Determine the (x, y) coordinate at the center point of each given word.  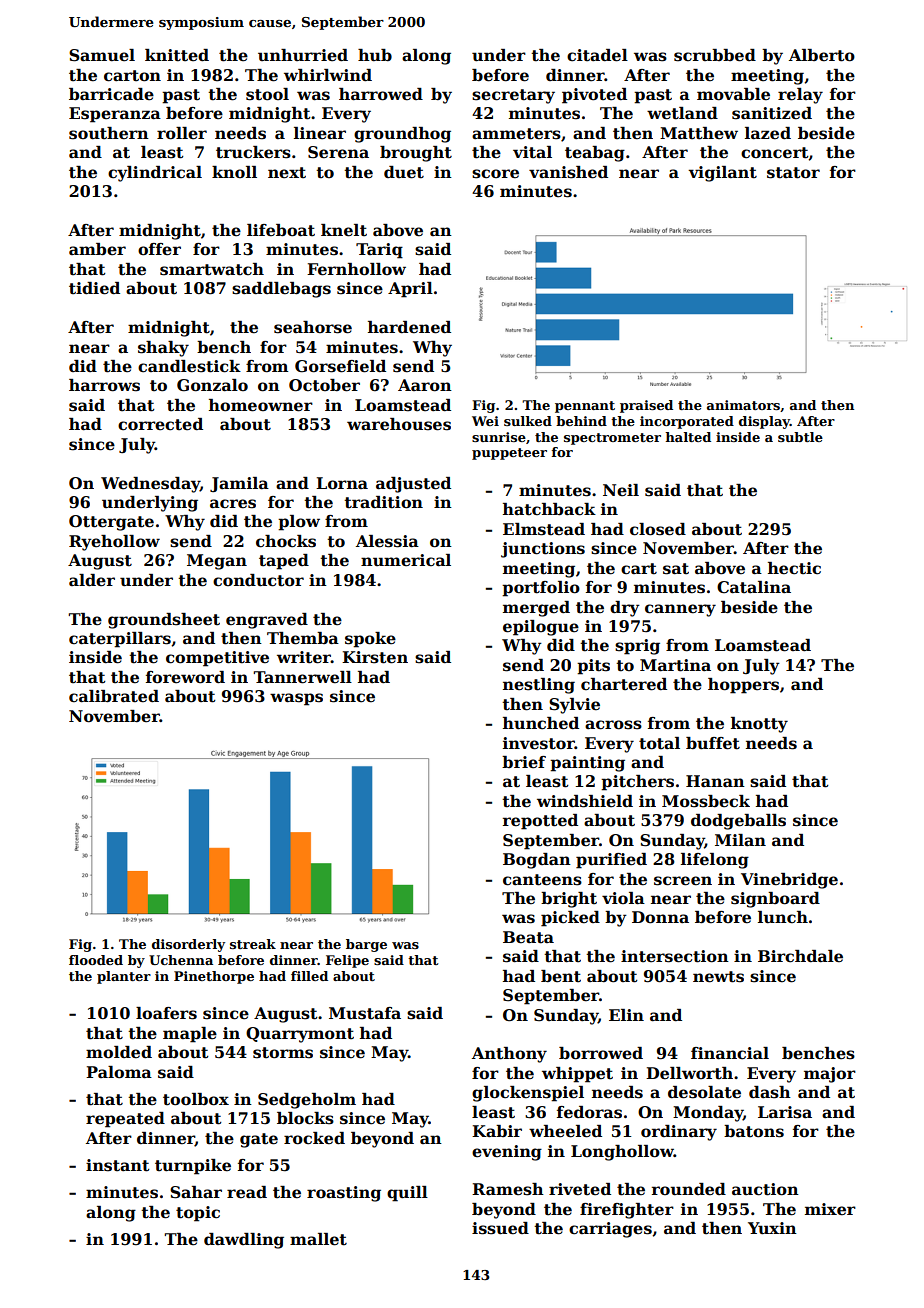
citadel (597, 55)
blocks (305, 1118)
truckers (253, 152)
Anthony (509, 1055)
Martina (675, 665)
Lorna (342, 483)
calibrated (114, 696)
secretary (513, 96)
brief (524, 762)
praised (646, 406)
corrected (160, 424)
